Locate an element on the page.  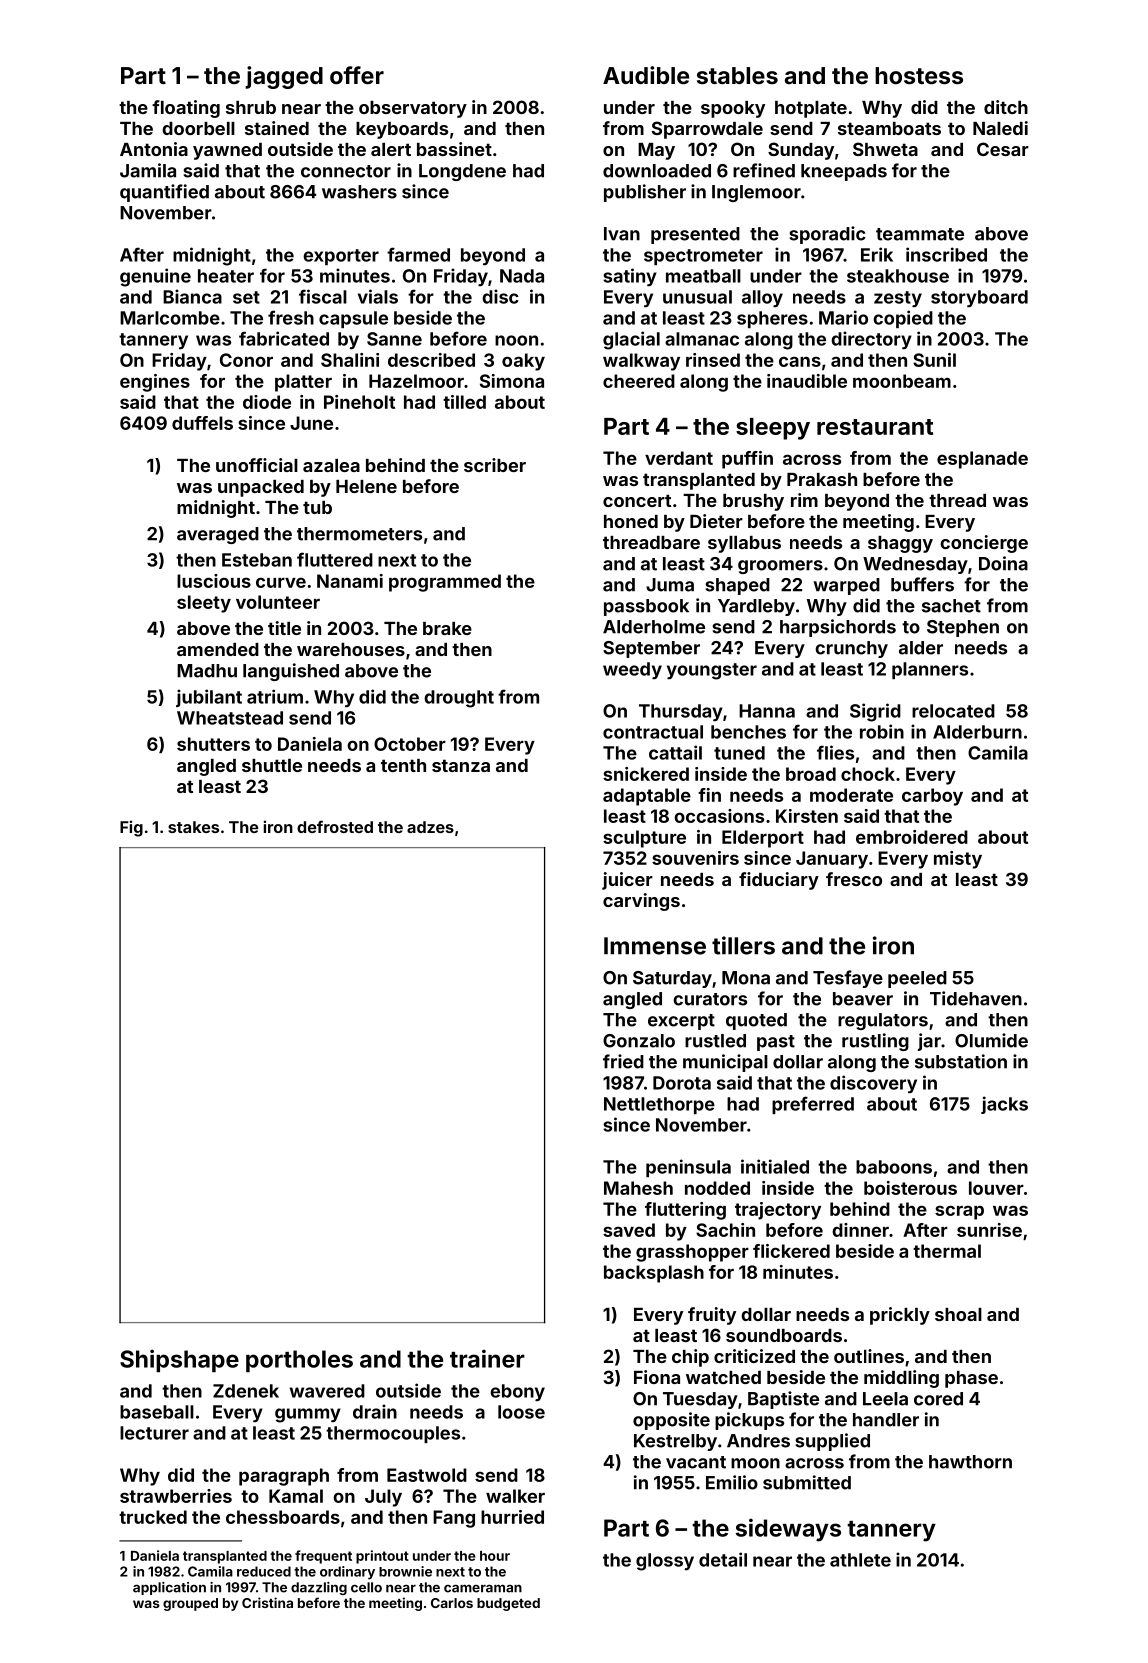
defrosted is located at coordinates (335, 826).
